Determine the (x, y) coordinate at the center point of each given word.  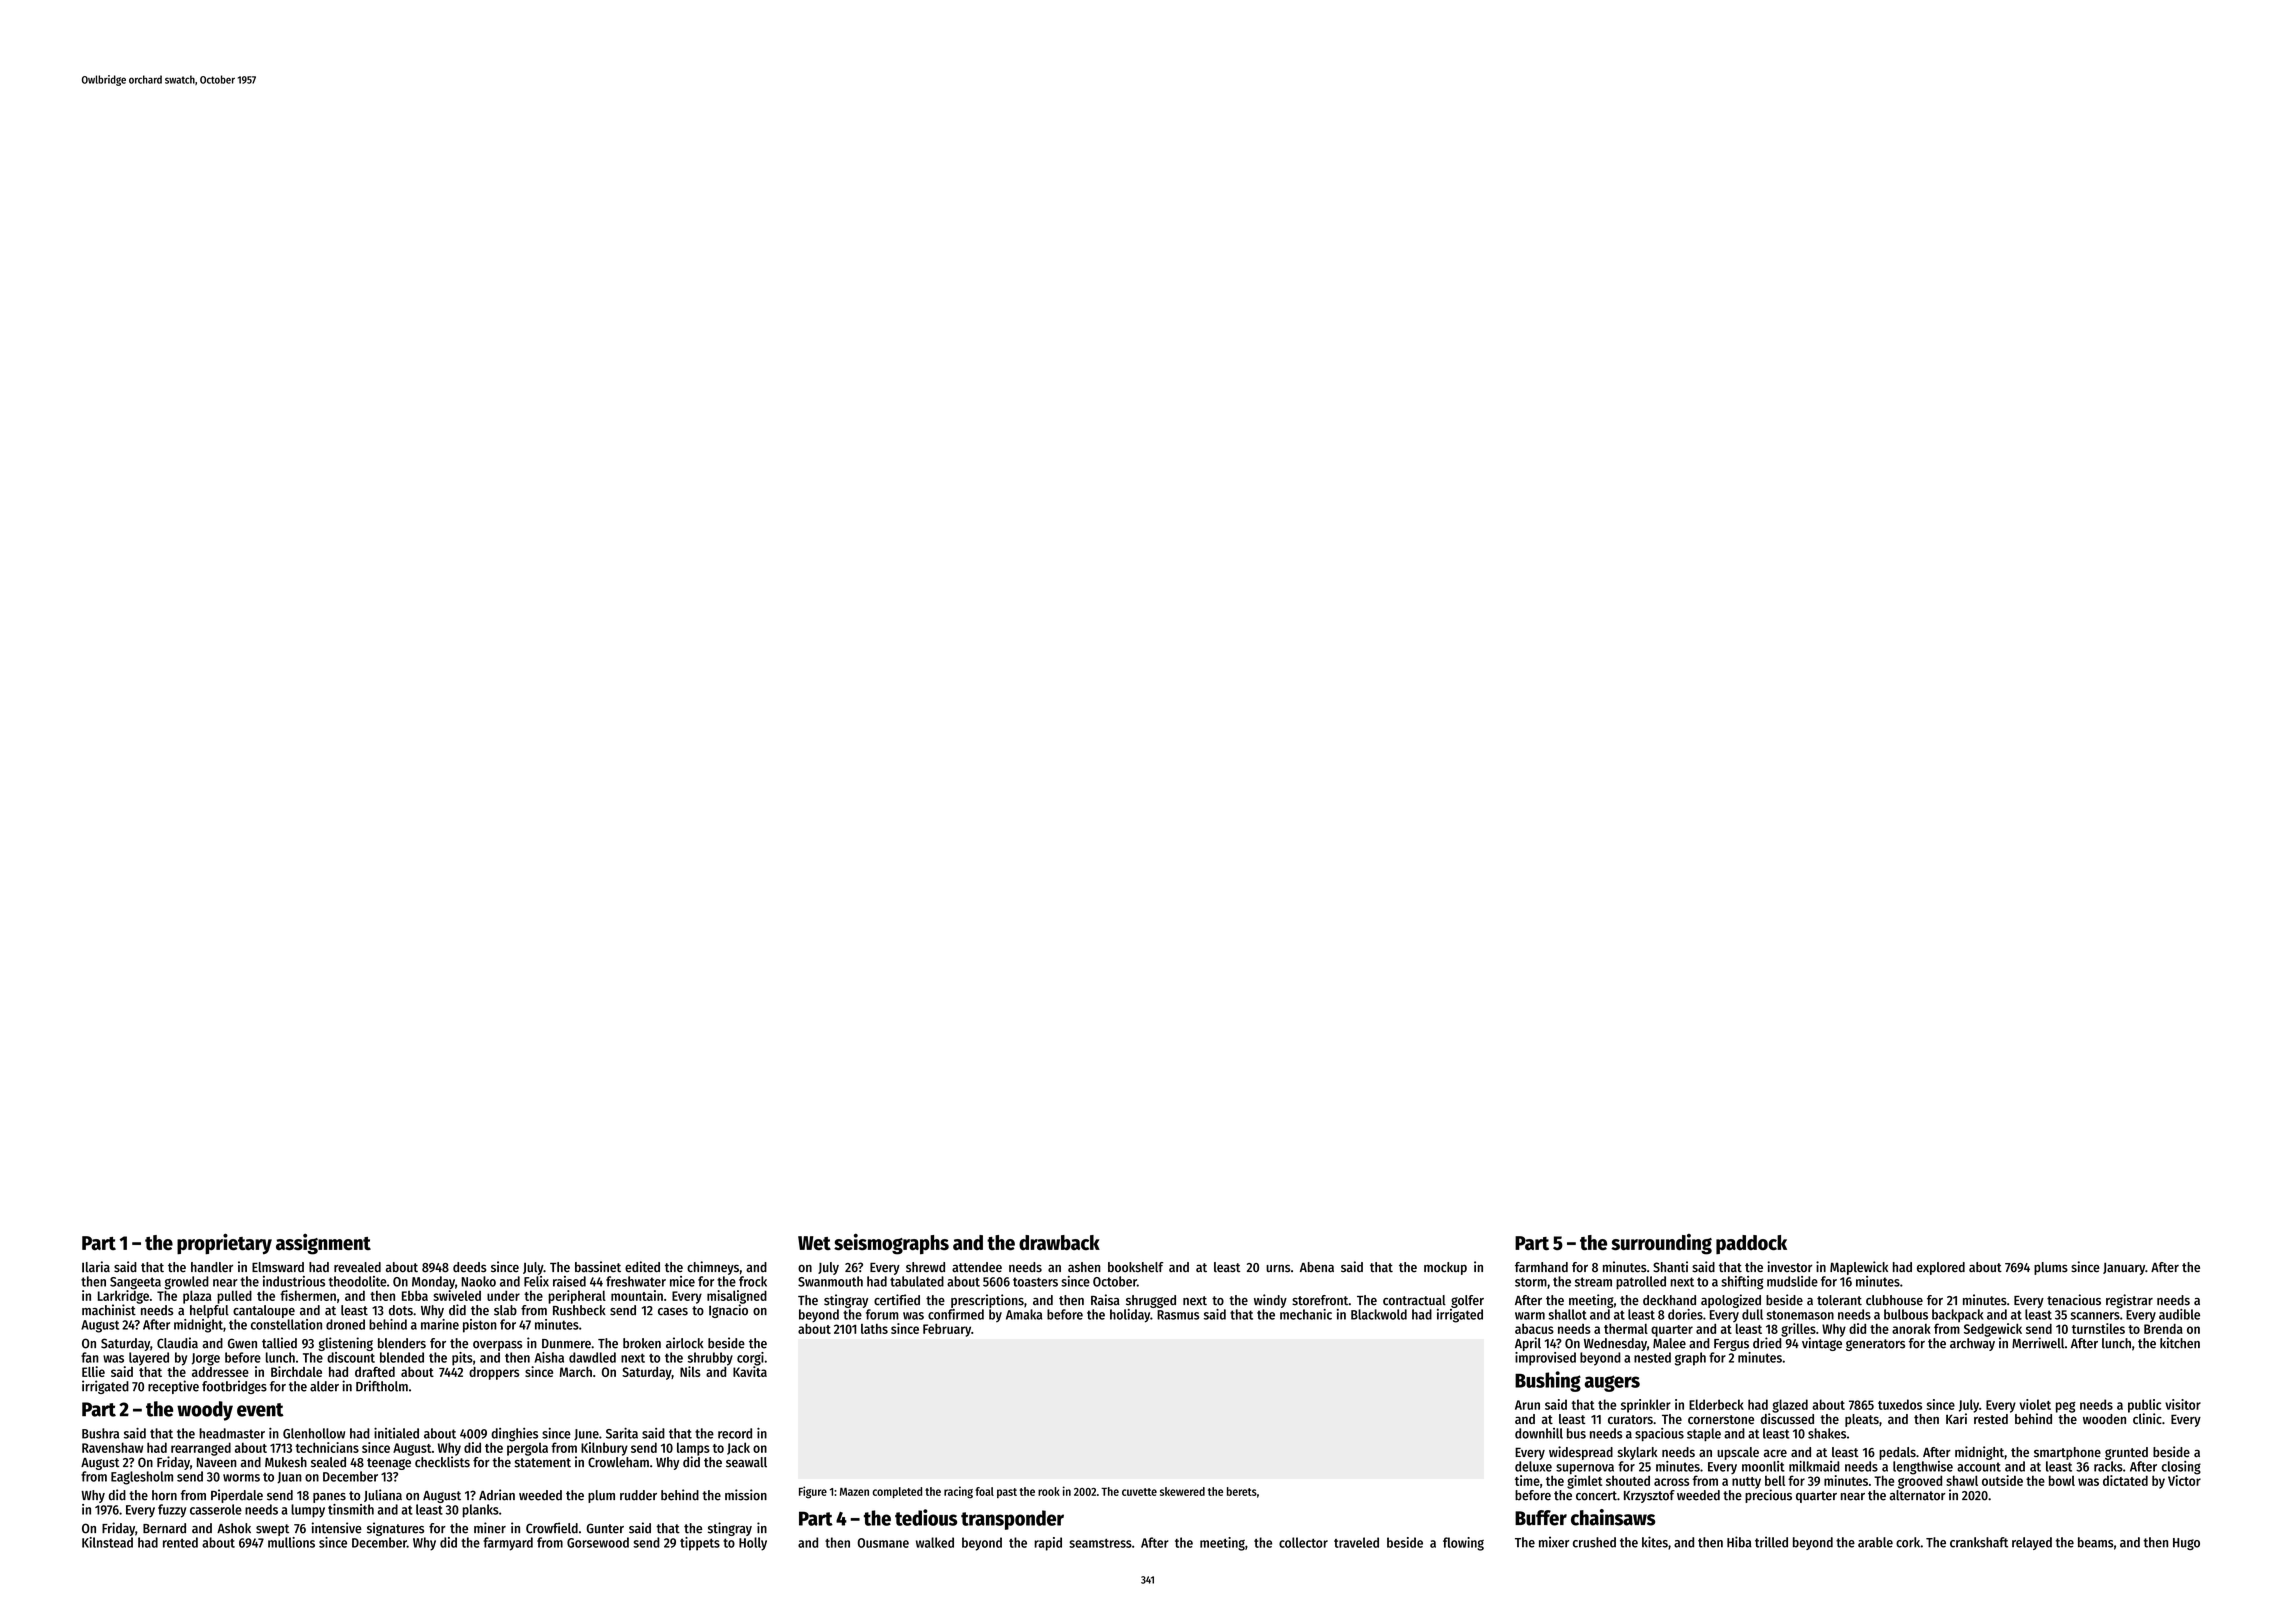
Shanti (1670, 1267)
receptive (173, 1387)
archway (1972, 1344)
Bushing (1548, 1381)
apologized (1731, 1301)
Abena (1317, 1267)
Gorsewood (598, 1542)
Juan (289, 1478)
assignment (323, 1244)
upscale (1738, 1453)
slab (505, 1310)
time (1527, 1480)
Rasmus (1178, 1315)
